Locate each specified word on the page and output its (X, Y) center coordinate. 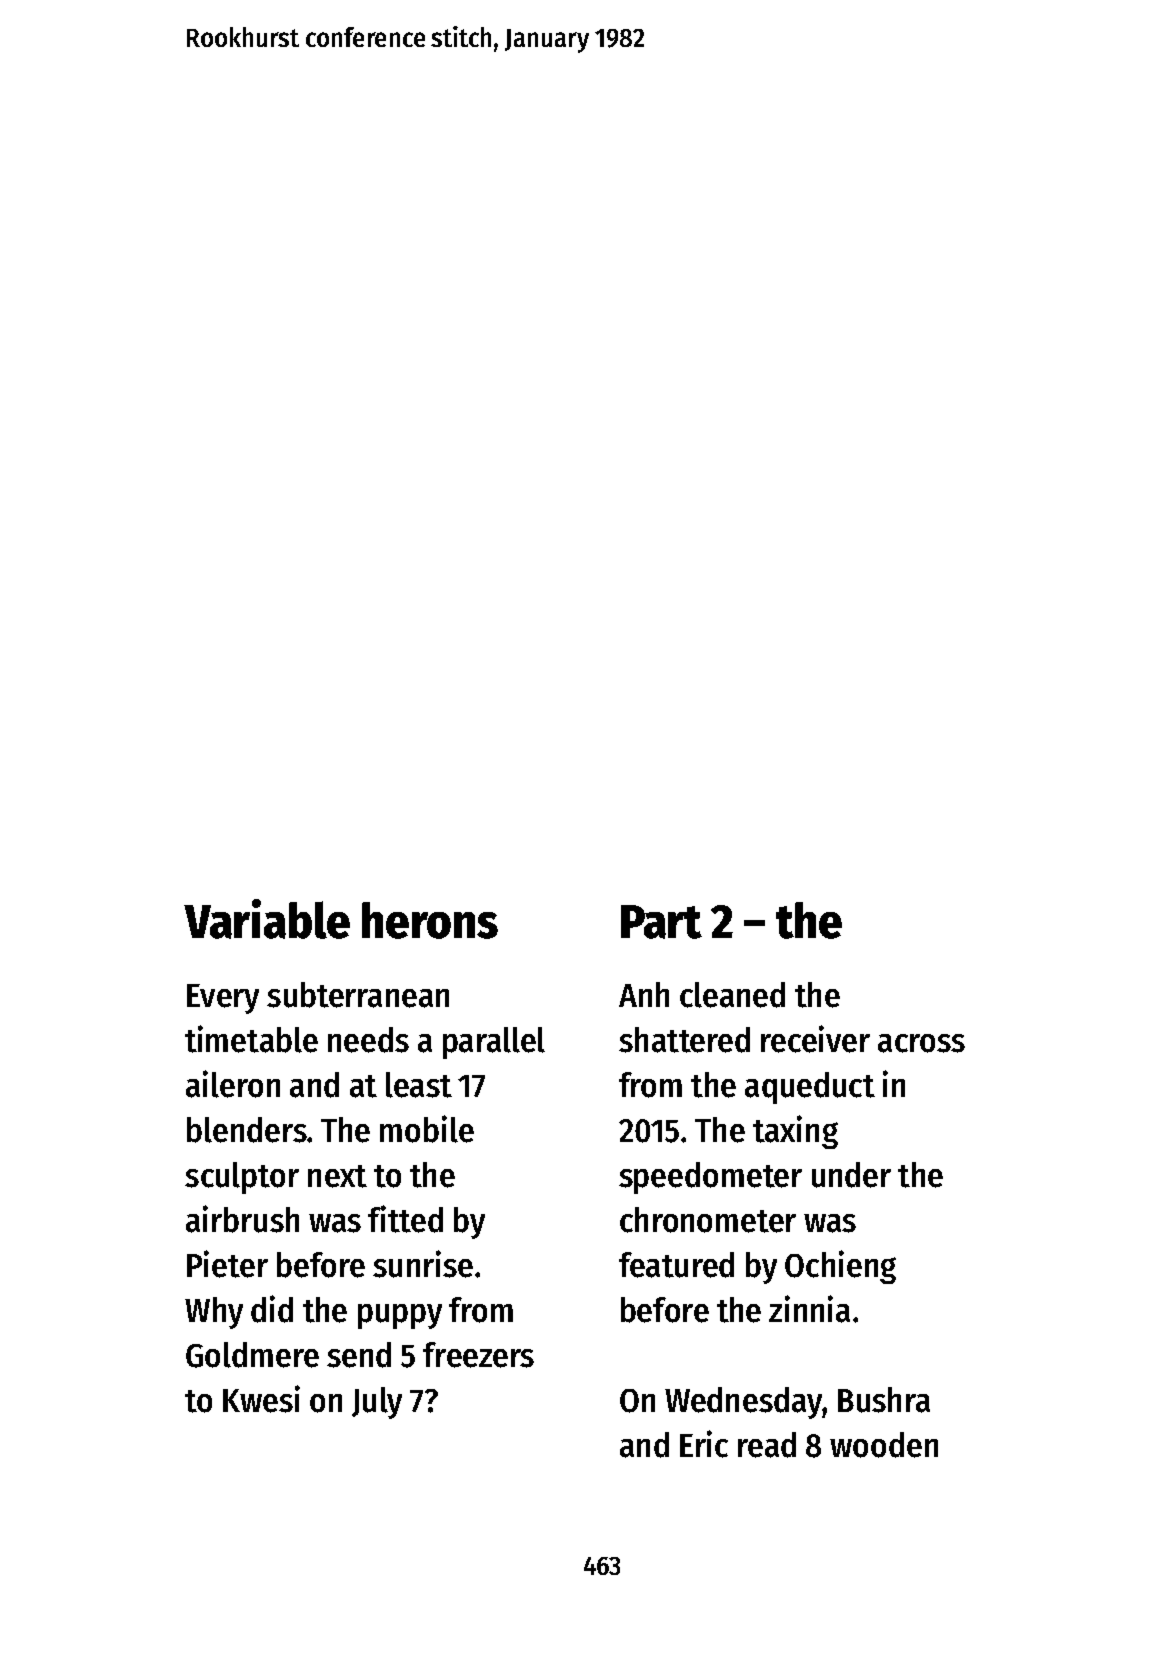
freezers (478, 1355)
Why (214, 1313)
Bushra (884, 1400)
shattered (684, 1040)
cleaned (732, 995)
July (377, 1403)
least (419, 1085)
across (921, 1043)
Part (661, 922)
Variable (267, 919)
